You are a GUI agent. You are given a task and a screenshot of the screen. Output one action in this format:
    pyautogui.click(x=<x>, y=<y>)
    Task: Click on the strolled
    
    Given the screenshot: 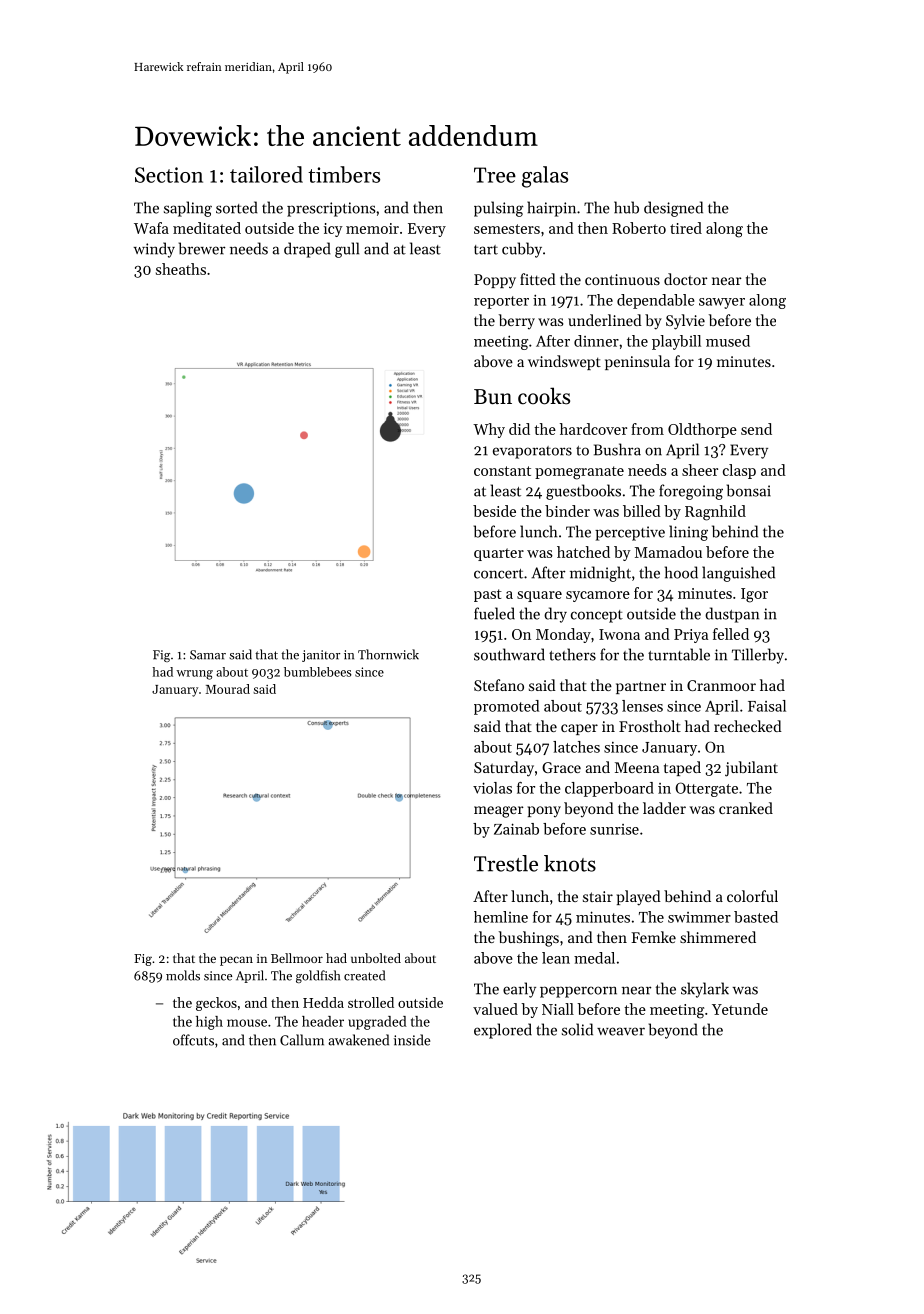 What is the action you would take?
    pyautogui.click(x=371, y=1002)
